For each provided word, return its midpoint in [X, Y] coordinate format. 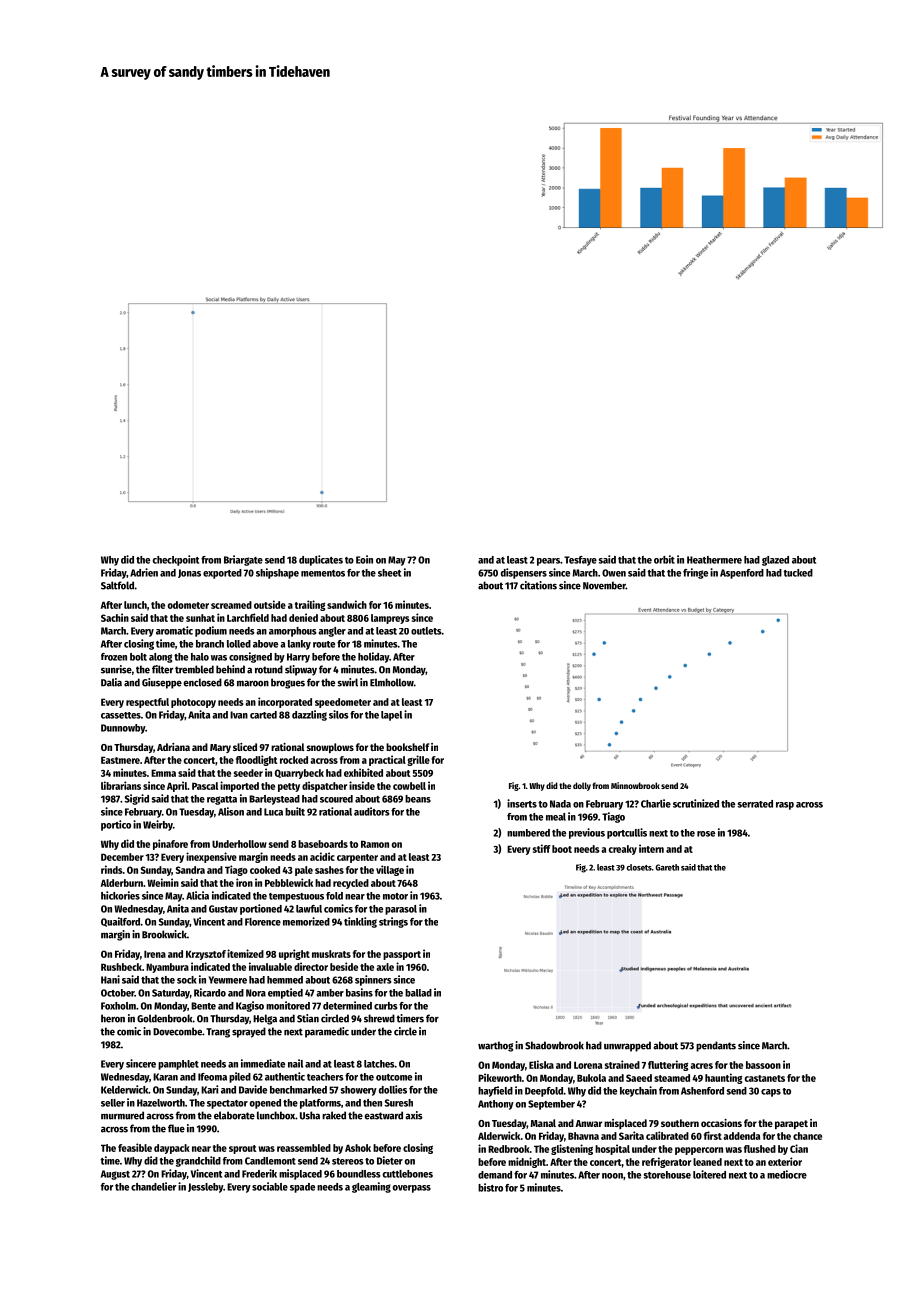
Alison [231, 811]
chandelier [153, 1186]
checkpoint [176, 560]
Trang [218, 1033]
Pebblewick [289, 882]
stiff [542, 848]
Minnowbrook [635, 785]
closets [639, 867]
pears [548, 562]
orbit [664, 559]
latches [379, 1064]
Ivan [239, 715]
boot [562, 849]
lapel [391, 716]
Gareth [667, 867]
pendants [716, 1046]
